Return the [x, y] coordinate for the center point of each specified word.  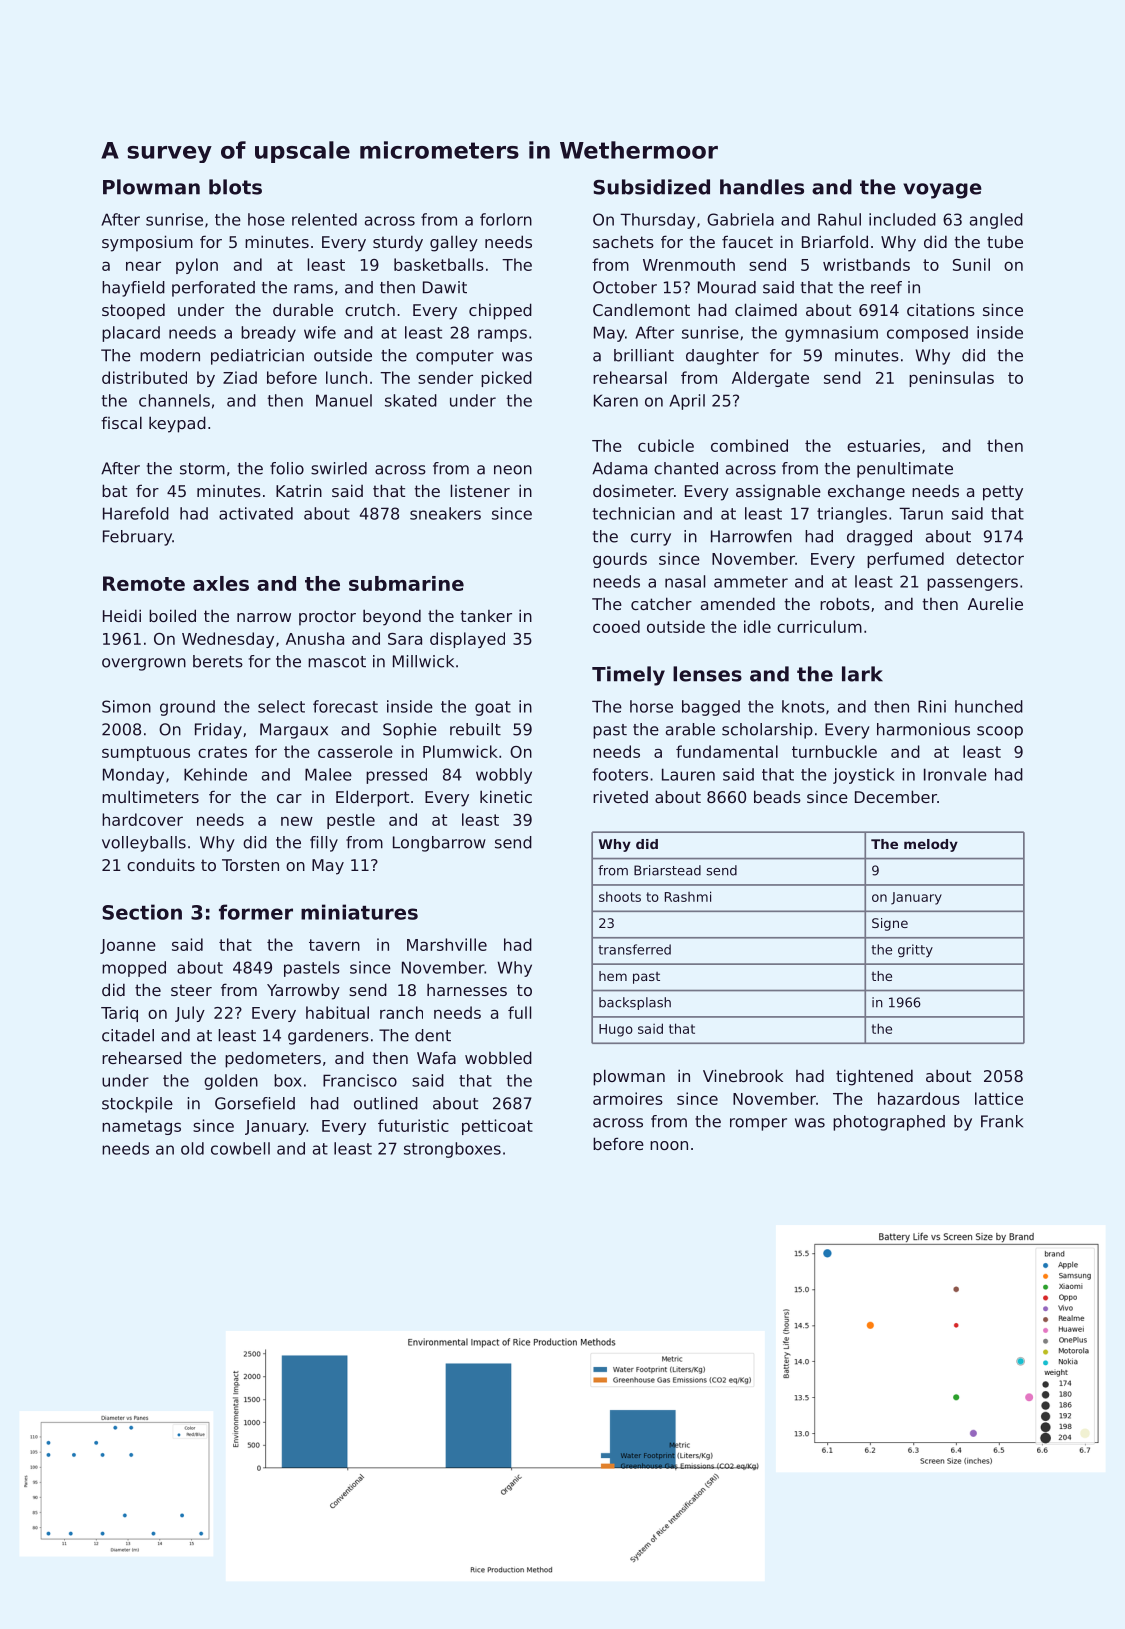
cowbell [240, 1148]
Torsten [250, 865]
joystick [864, 776]
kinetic [506, 796]
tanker [486, 616]
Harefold [136, 513]
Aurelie [995, 603]
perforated [213, 289]
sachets [623, 241]
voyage [942, 191]
